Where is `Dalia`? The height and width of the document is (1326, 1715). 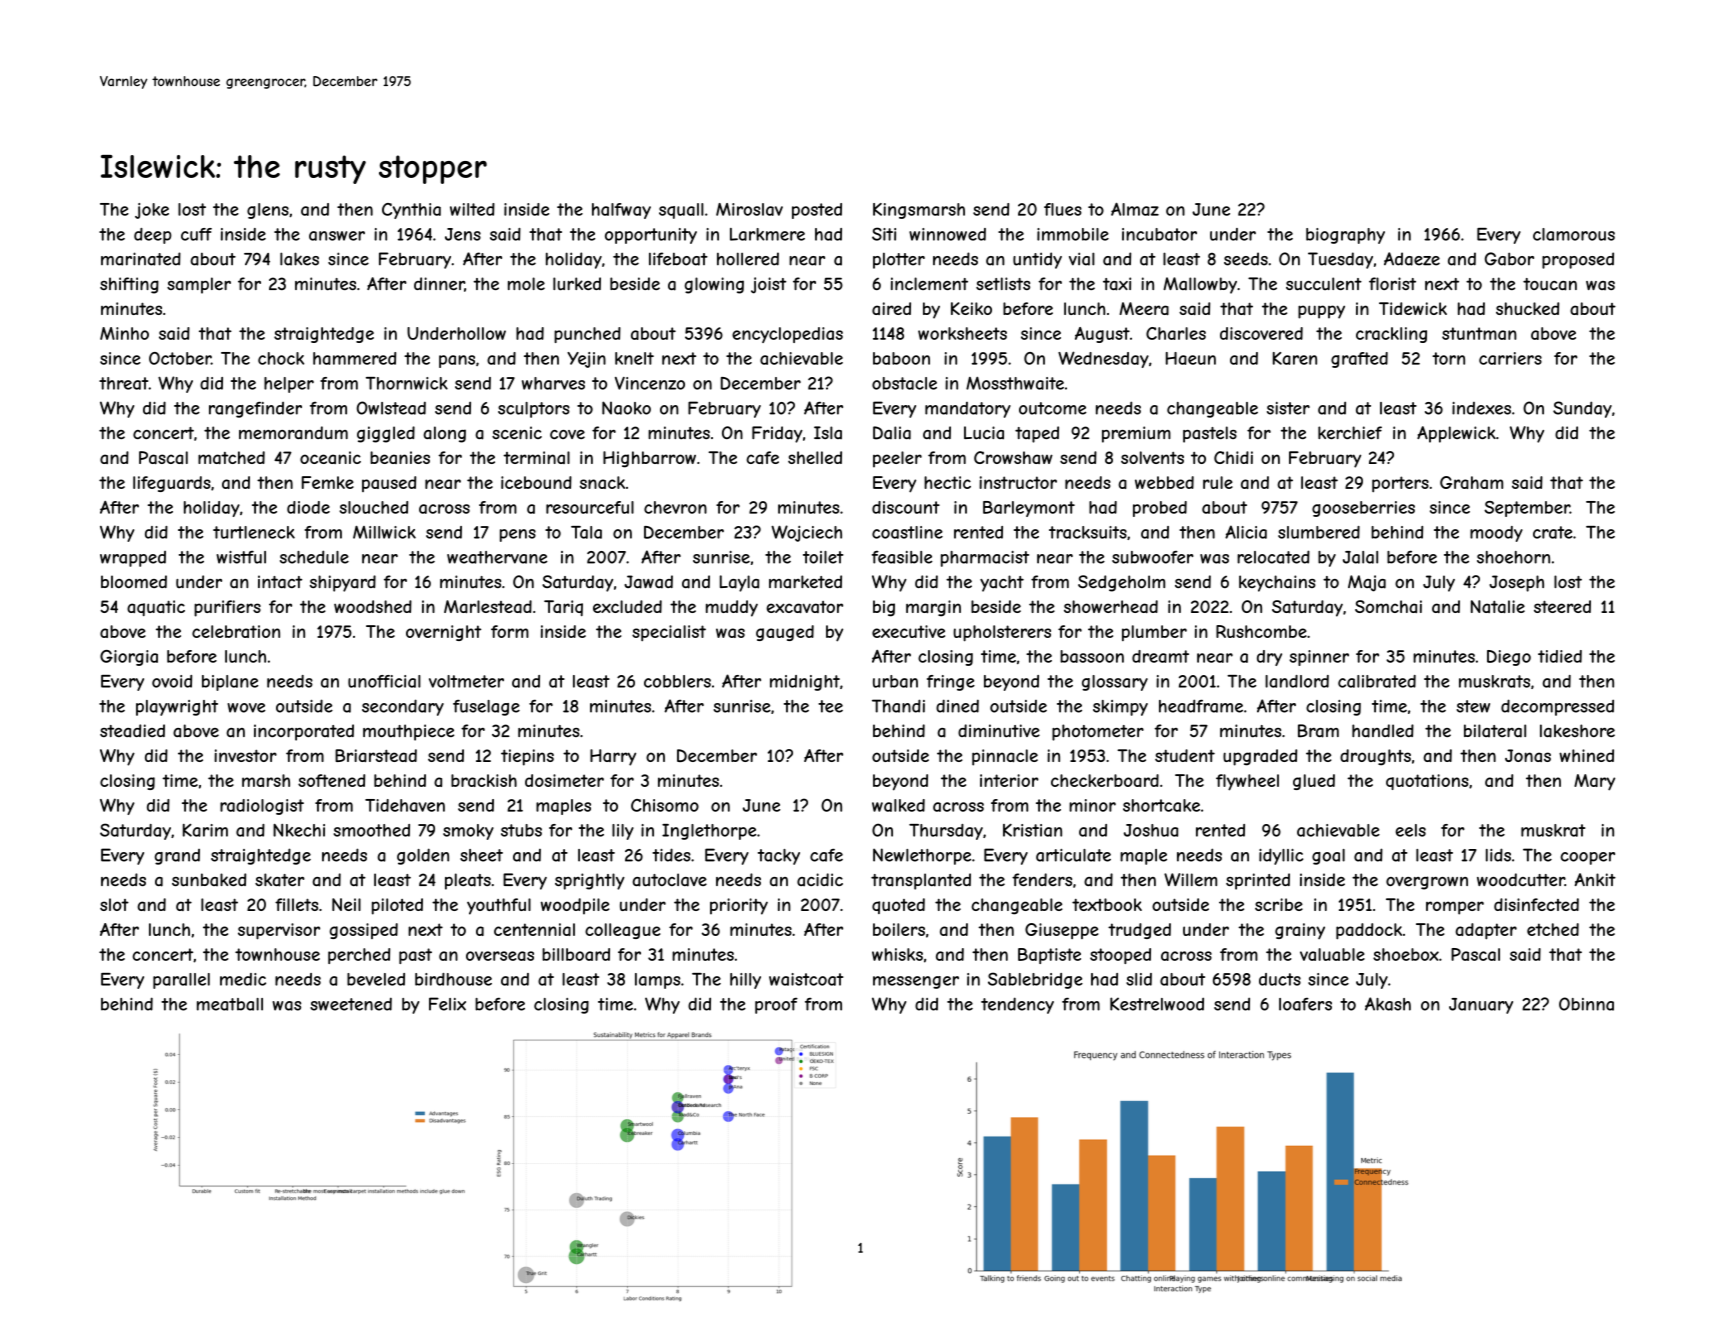 Dalia is located at coordinates (892, 433).
